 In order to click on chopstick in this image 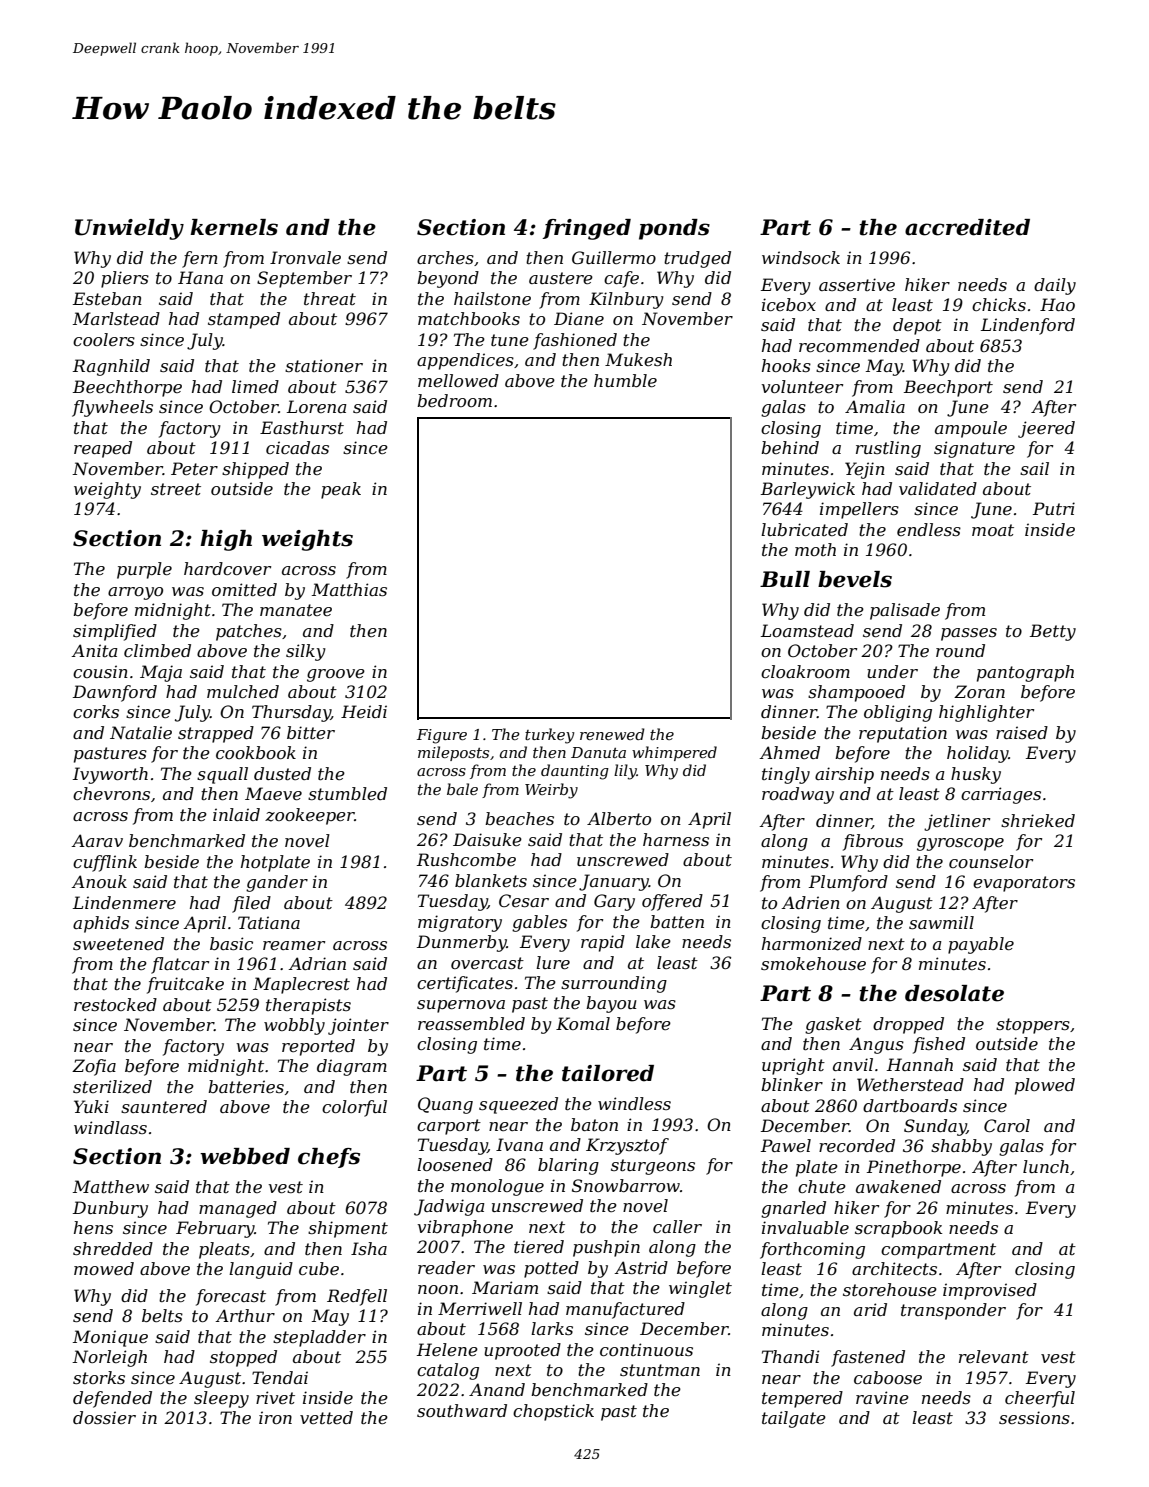, I will do `click(553, 1412)`.
